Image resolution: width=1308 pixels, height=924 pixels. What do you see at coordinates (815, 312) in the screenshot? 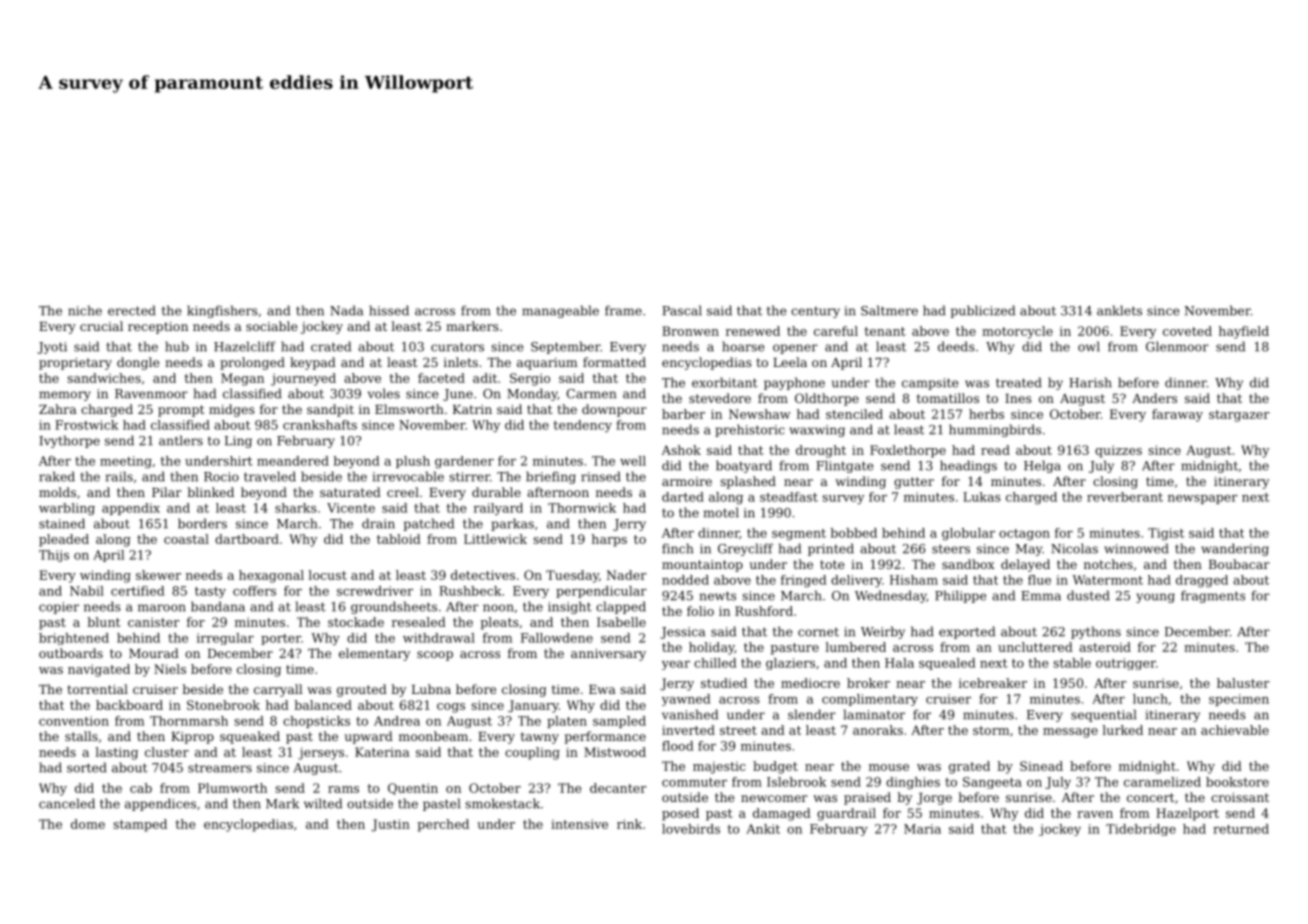
I see `century` at bounding box center [815, 312].
